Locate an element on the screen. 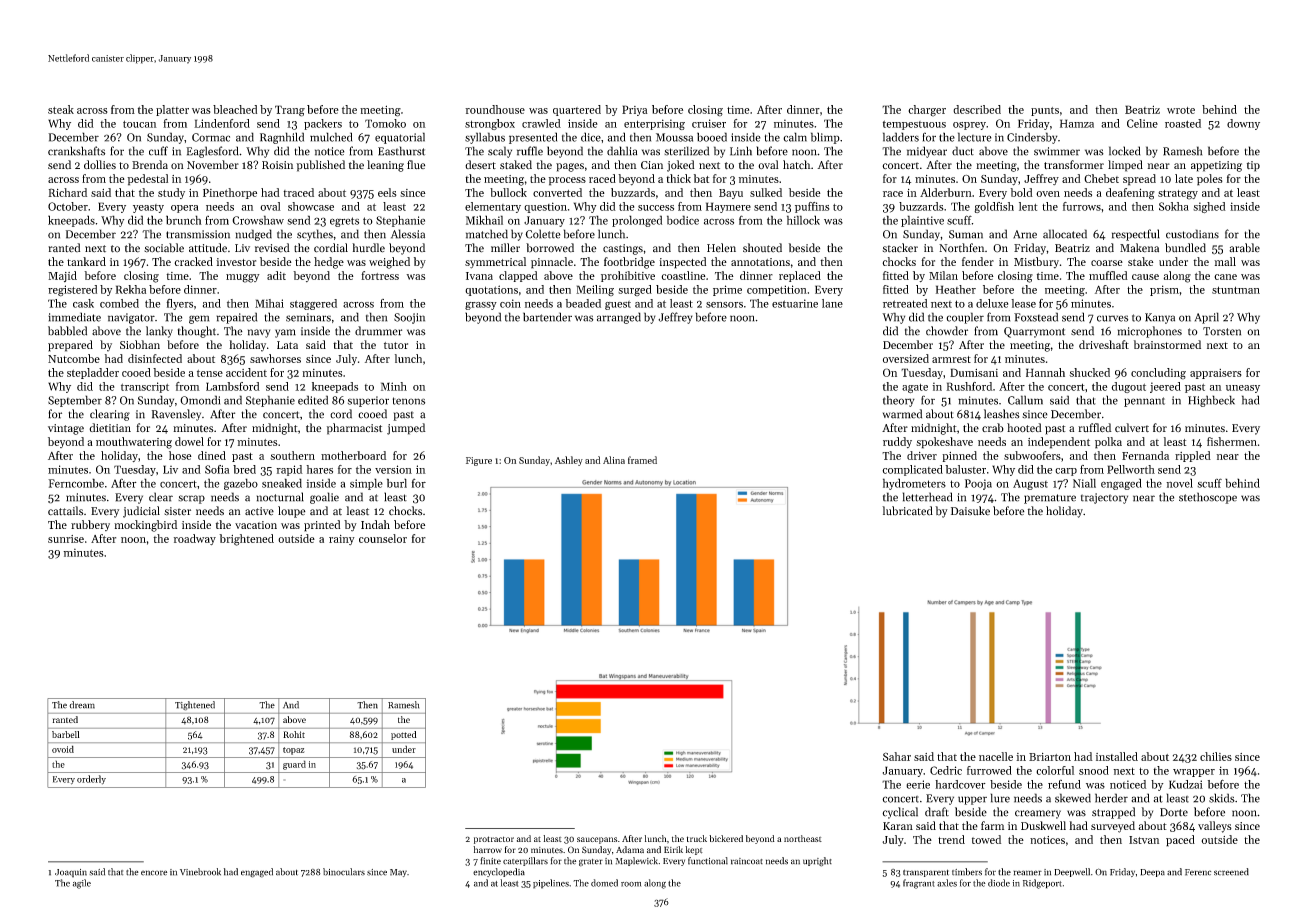  Vinebrook is located at coordinates (200, 872).
